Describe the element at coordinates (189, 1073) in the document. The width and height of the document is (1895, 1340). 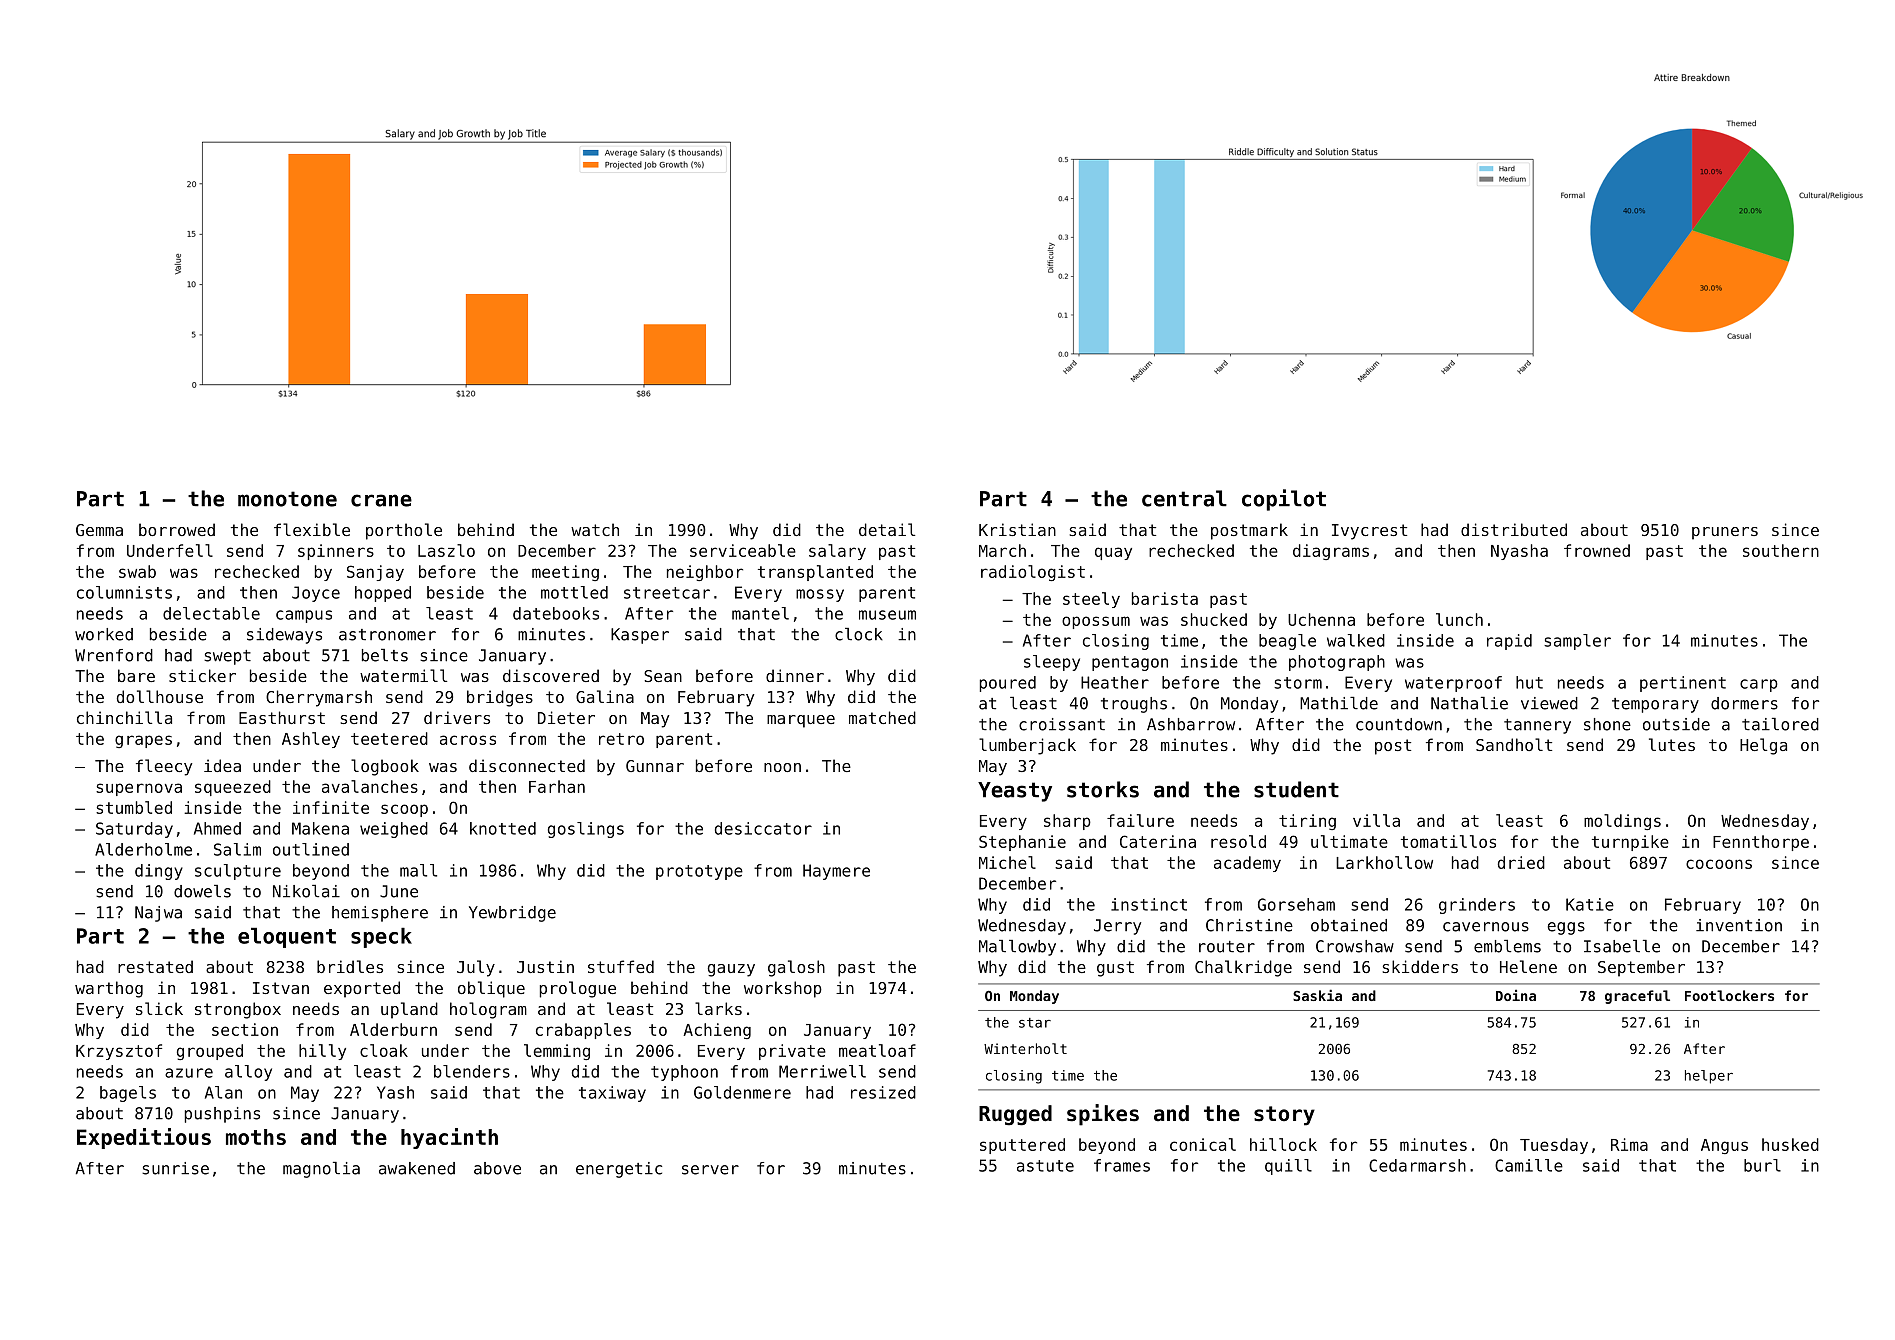
I see `azure` at that location.
